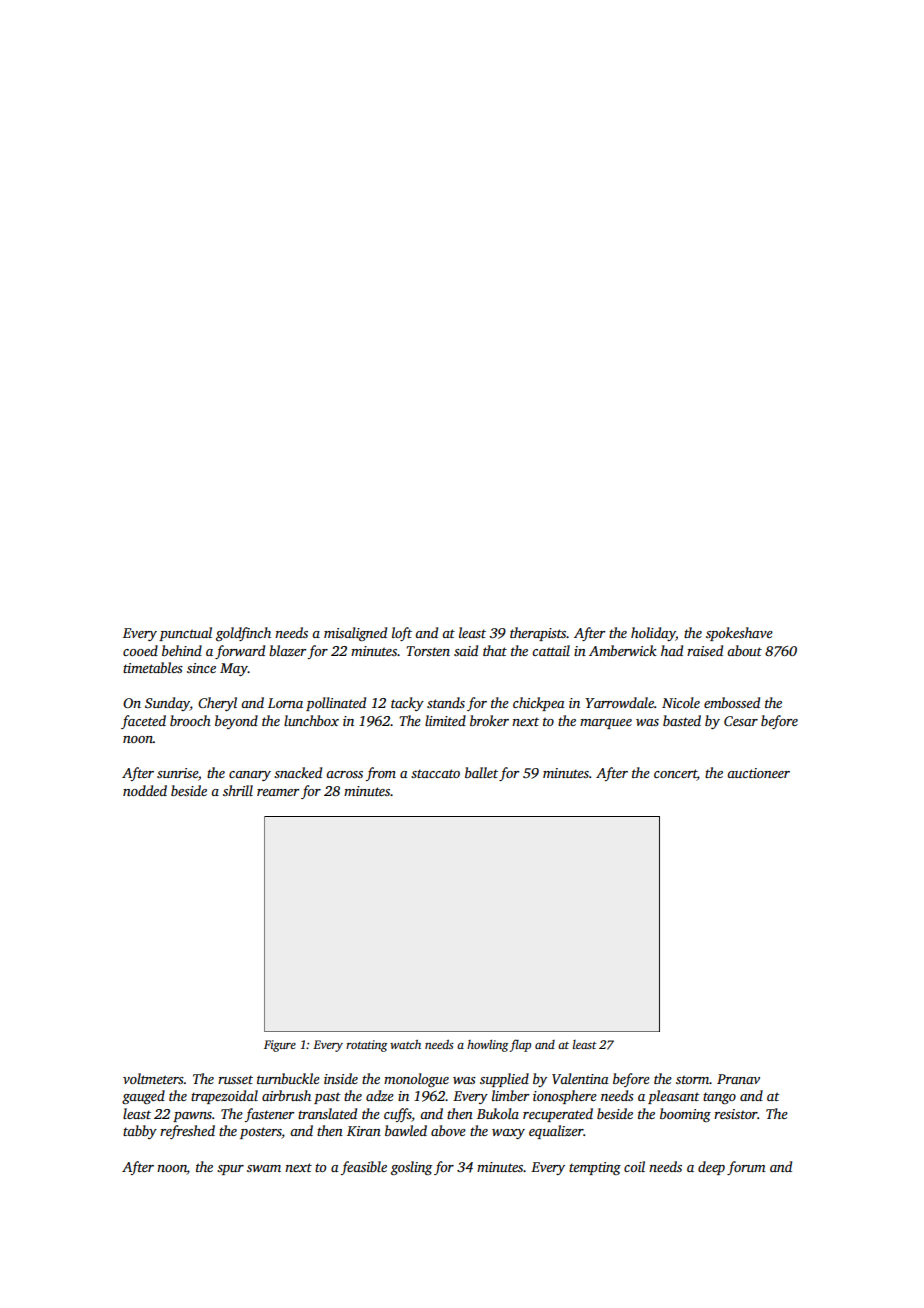 The height and width of the document is (1308, 924). What do you see at coordinates (744, 650) in the document?
I see `about` at bounding box center [744, 650].
